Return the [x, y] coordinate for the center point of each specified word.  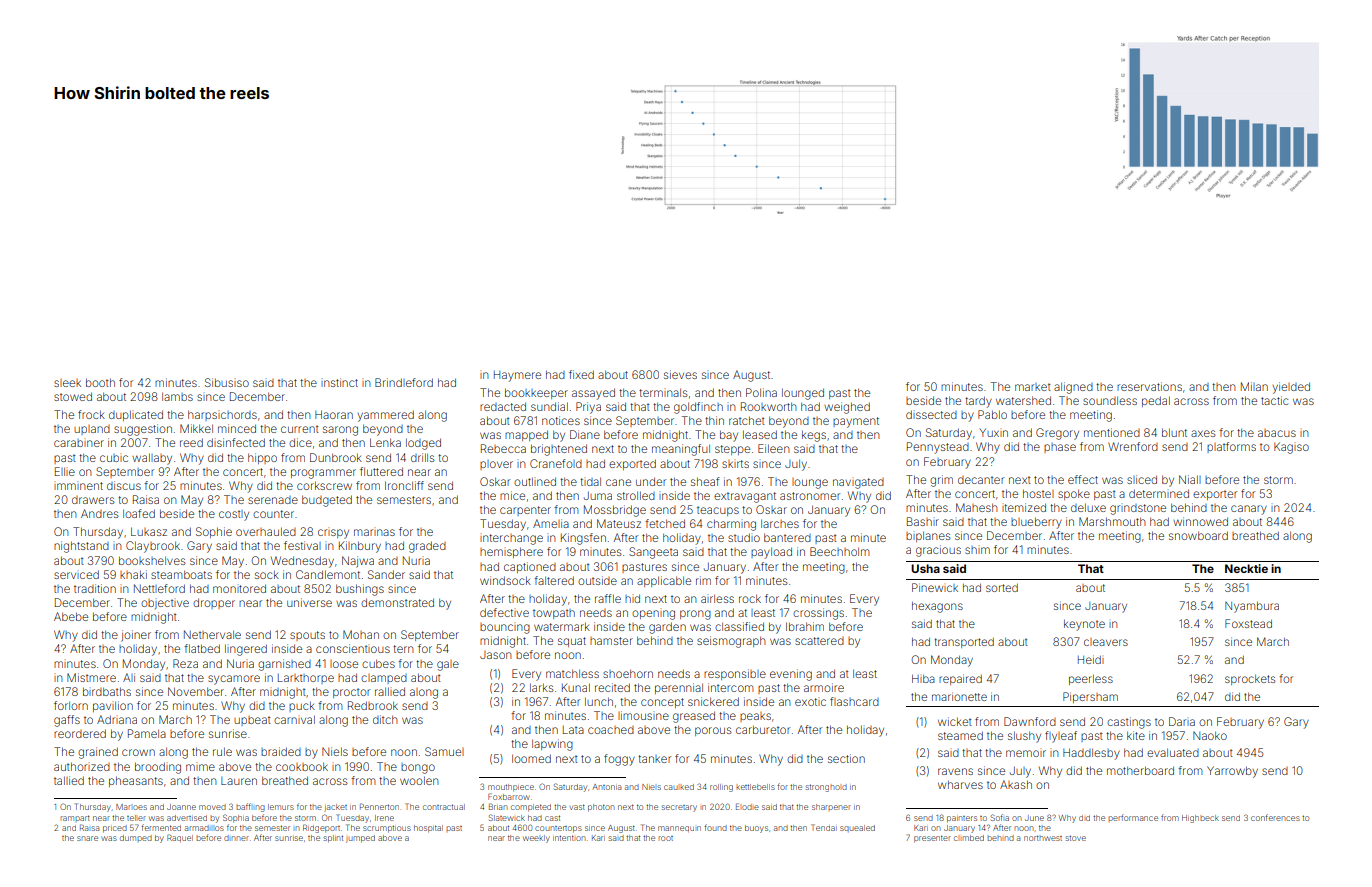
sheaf [705, 481]
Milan [1254, 386]
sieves [680, 374]
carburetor [763, 729]
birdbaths [107, 691]
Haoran [334, 414]
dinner [236, 838]
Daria [1182, 721]
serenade [273, 500]
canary [1249, 510]
